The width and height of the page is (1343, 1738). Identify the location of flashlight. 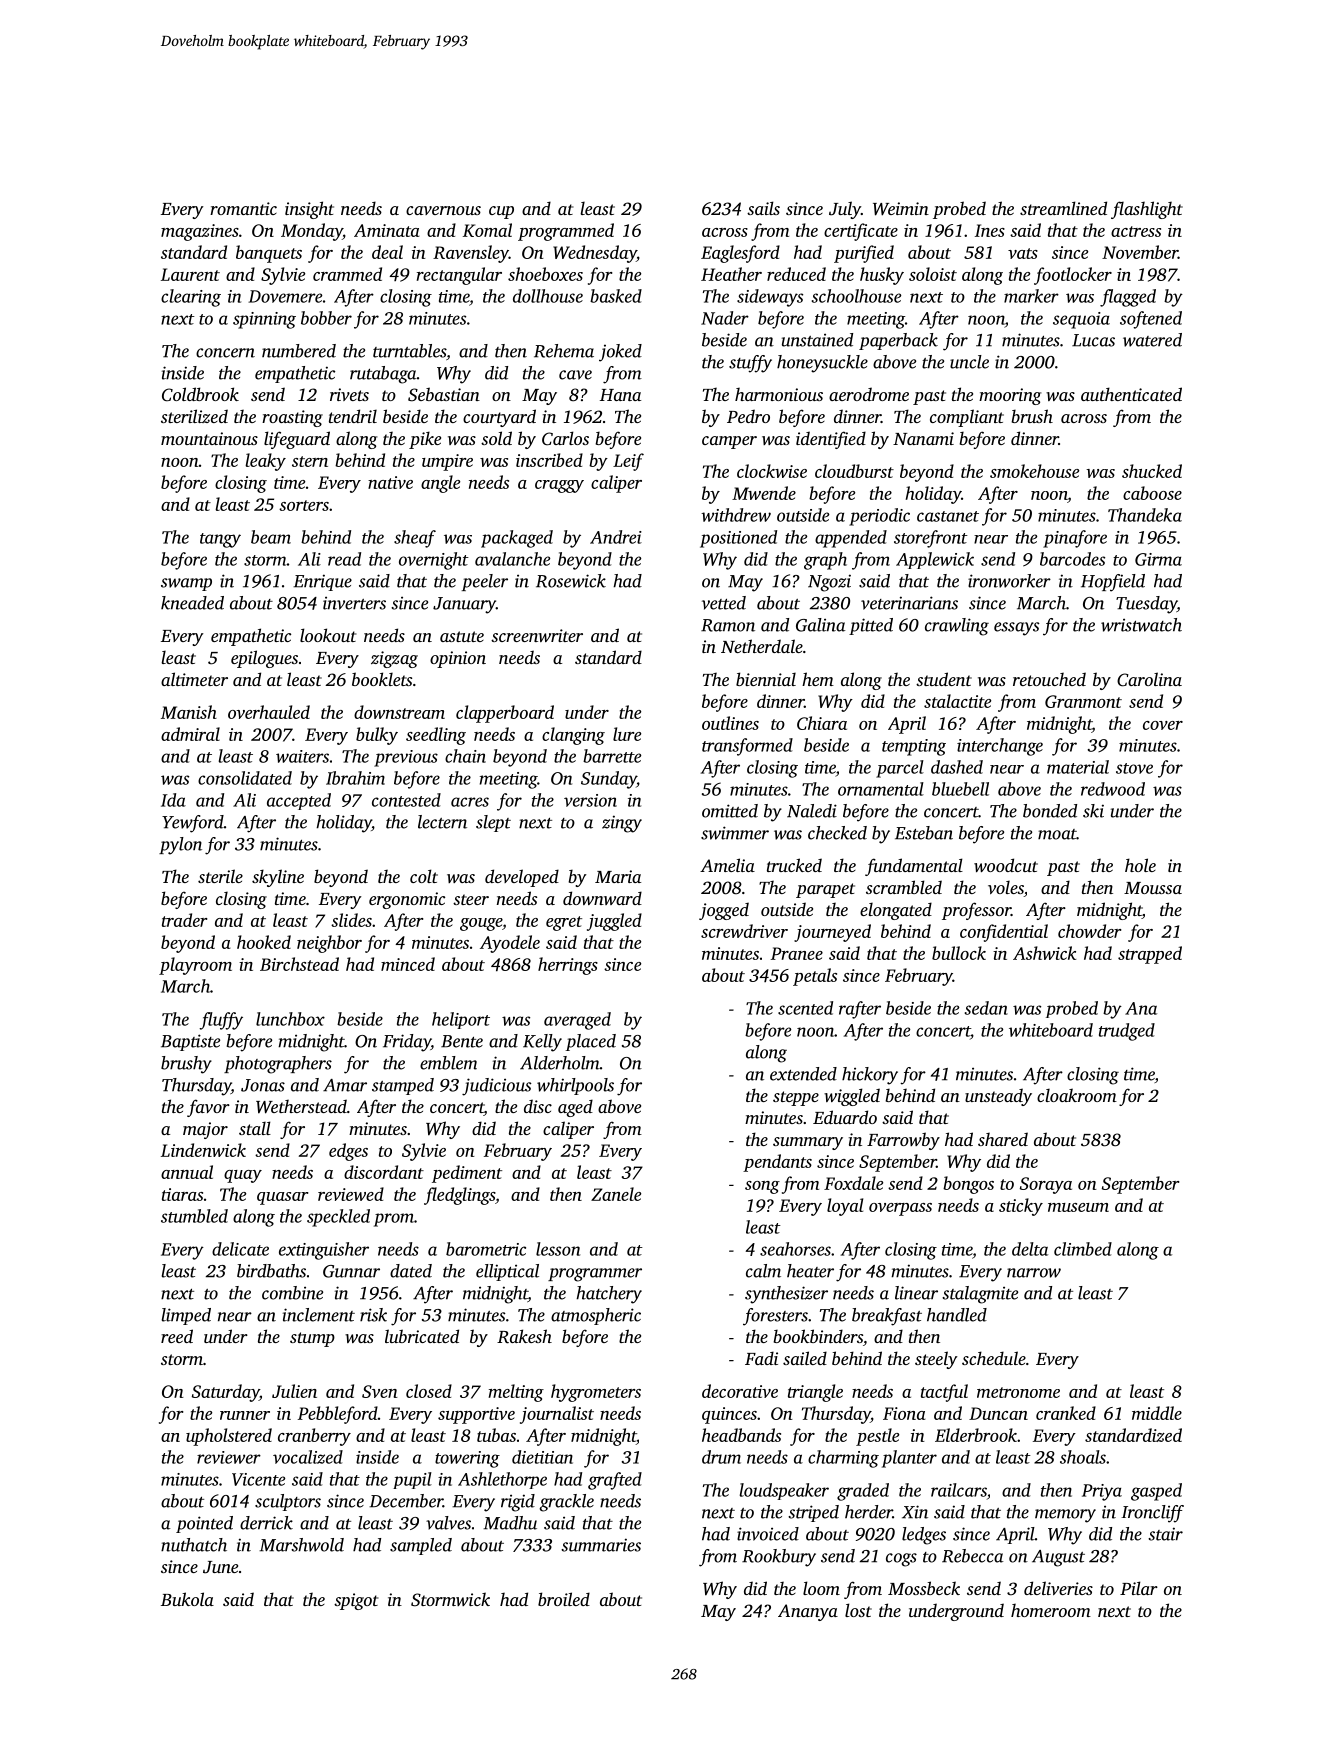
(1147, 210).
